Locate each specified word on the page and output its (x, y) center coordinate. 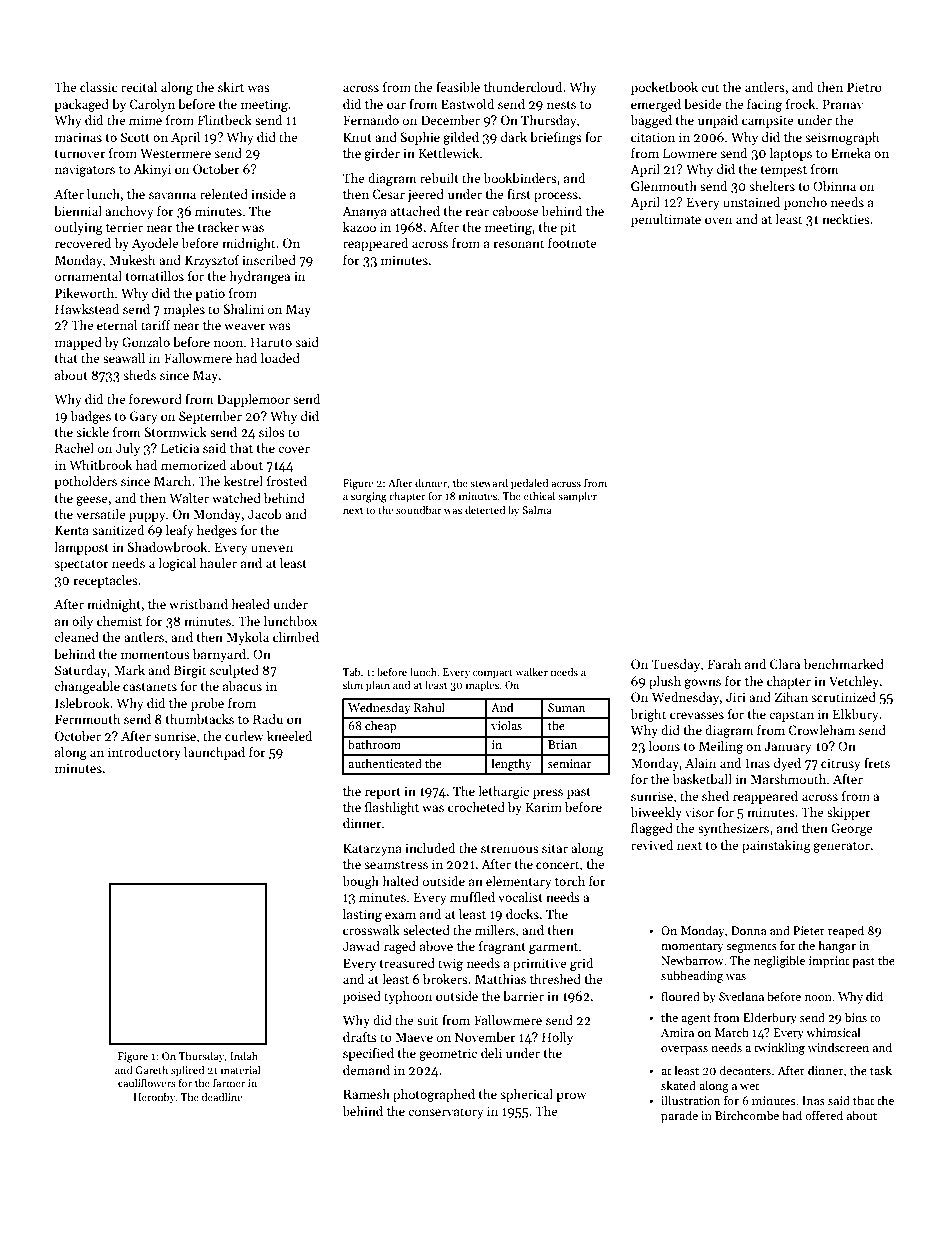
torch (570, 881)
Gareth (151, 1069)
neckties (846, 219)
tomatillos (155, 276)
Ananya (364, 212)
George (851, 829)
